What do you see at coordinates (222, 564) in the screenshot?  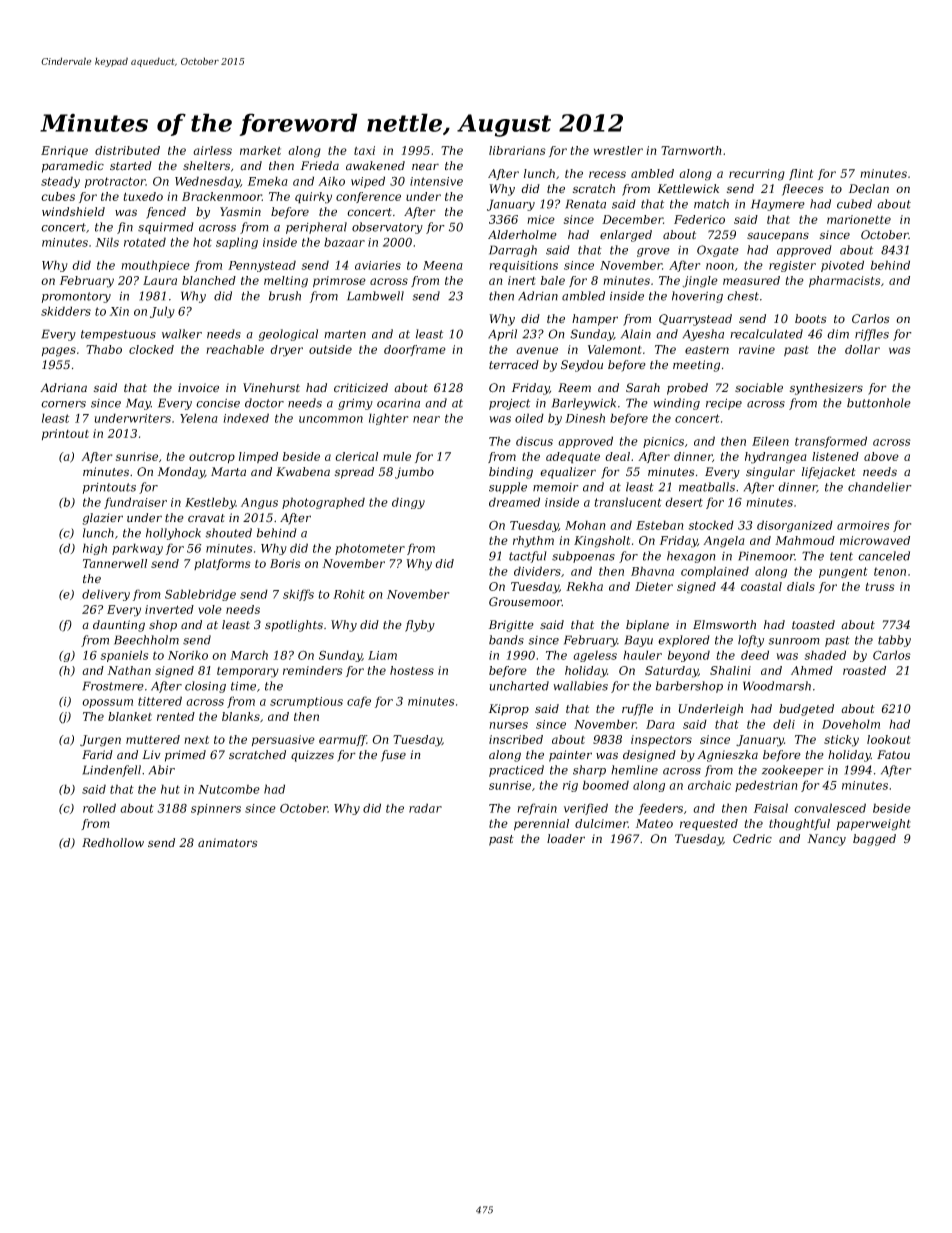 I see `platforms` at bounding box center [222, 564].
